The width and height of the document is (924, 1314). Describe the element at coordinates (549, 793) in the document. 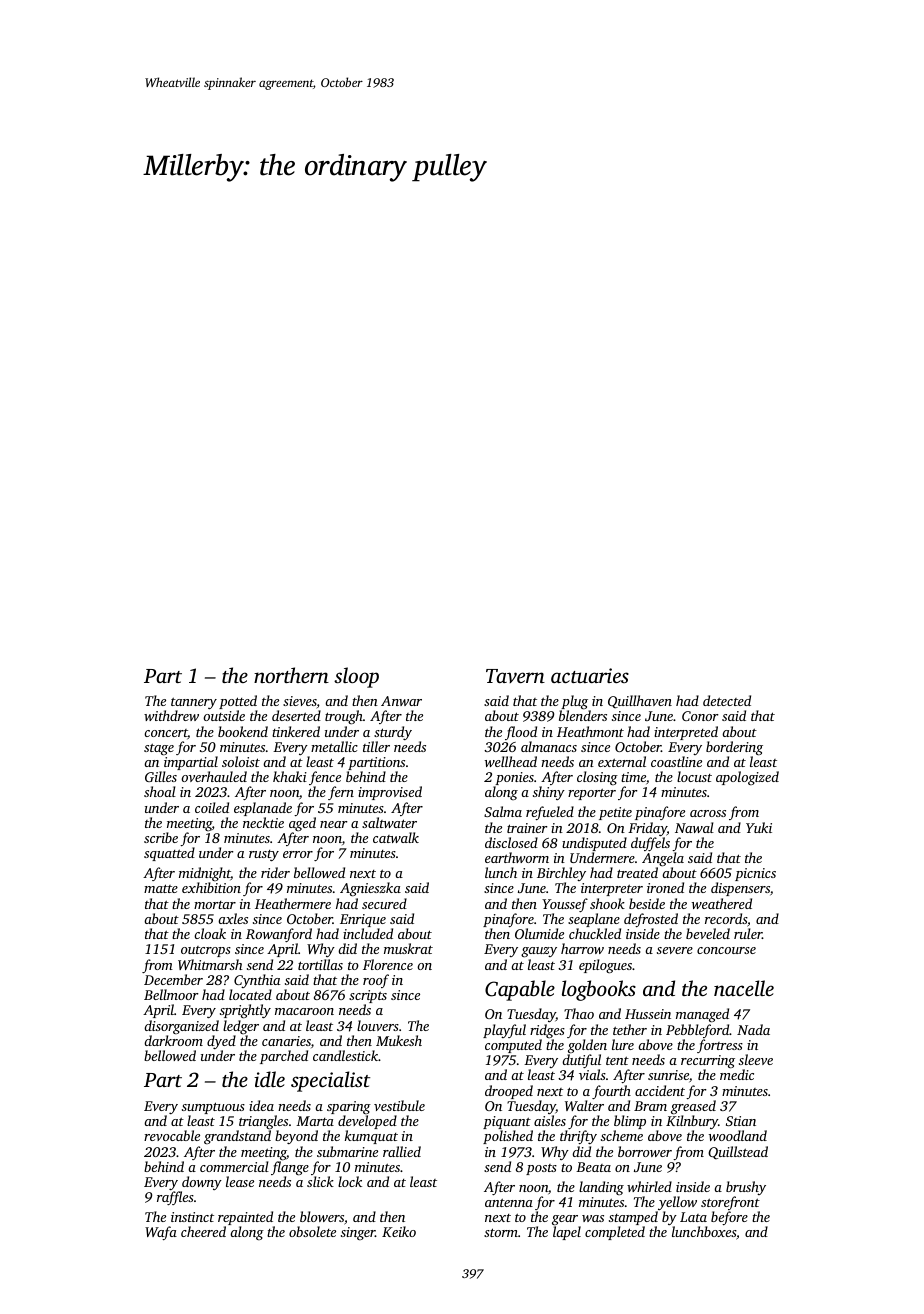

I see `shiny` at that location.
